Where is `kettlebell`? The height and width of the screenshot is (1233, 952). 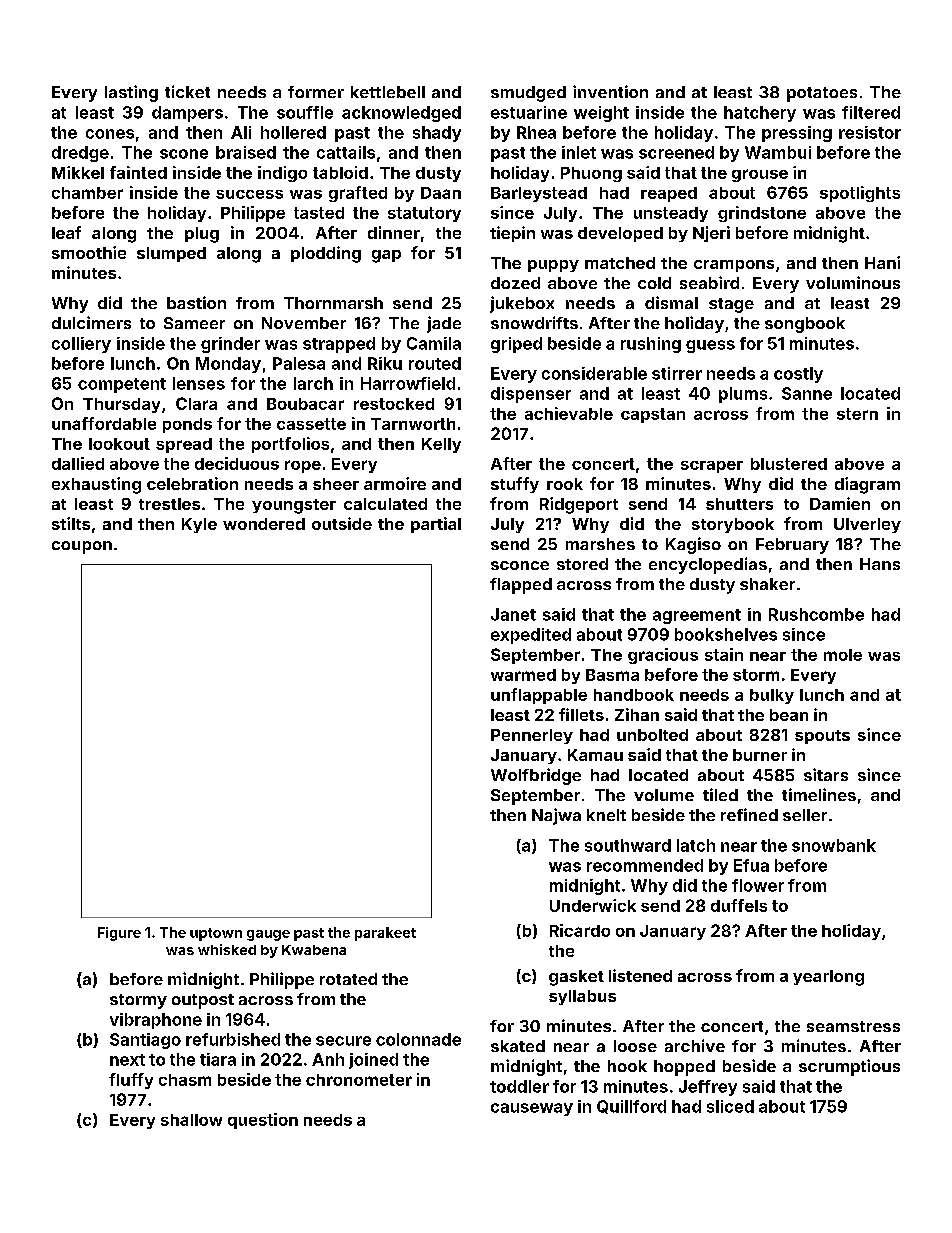 kettlebell is located at coordinates (388, 92).
